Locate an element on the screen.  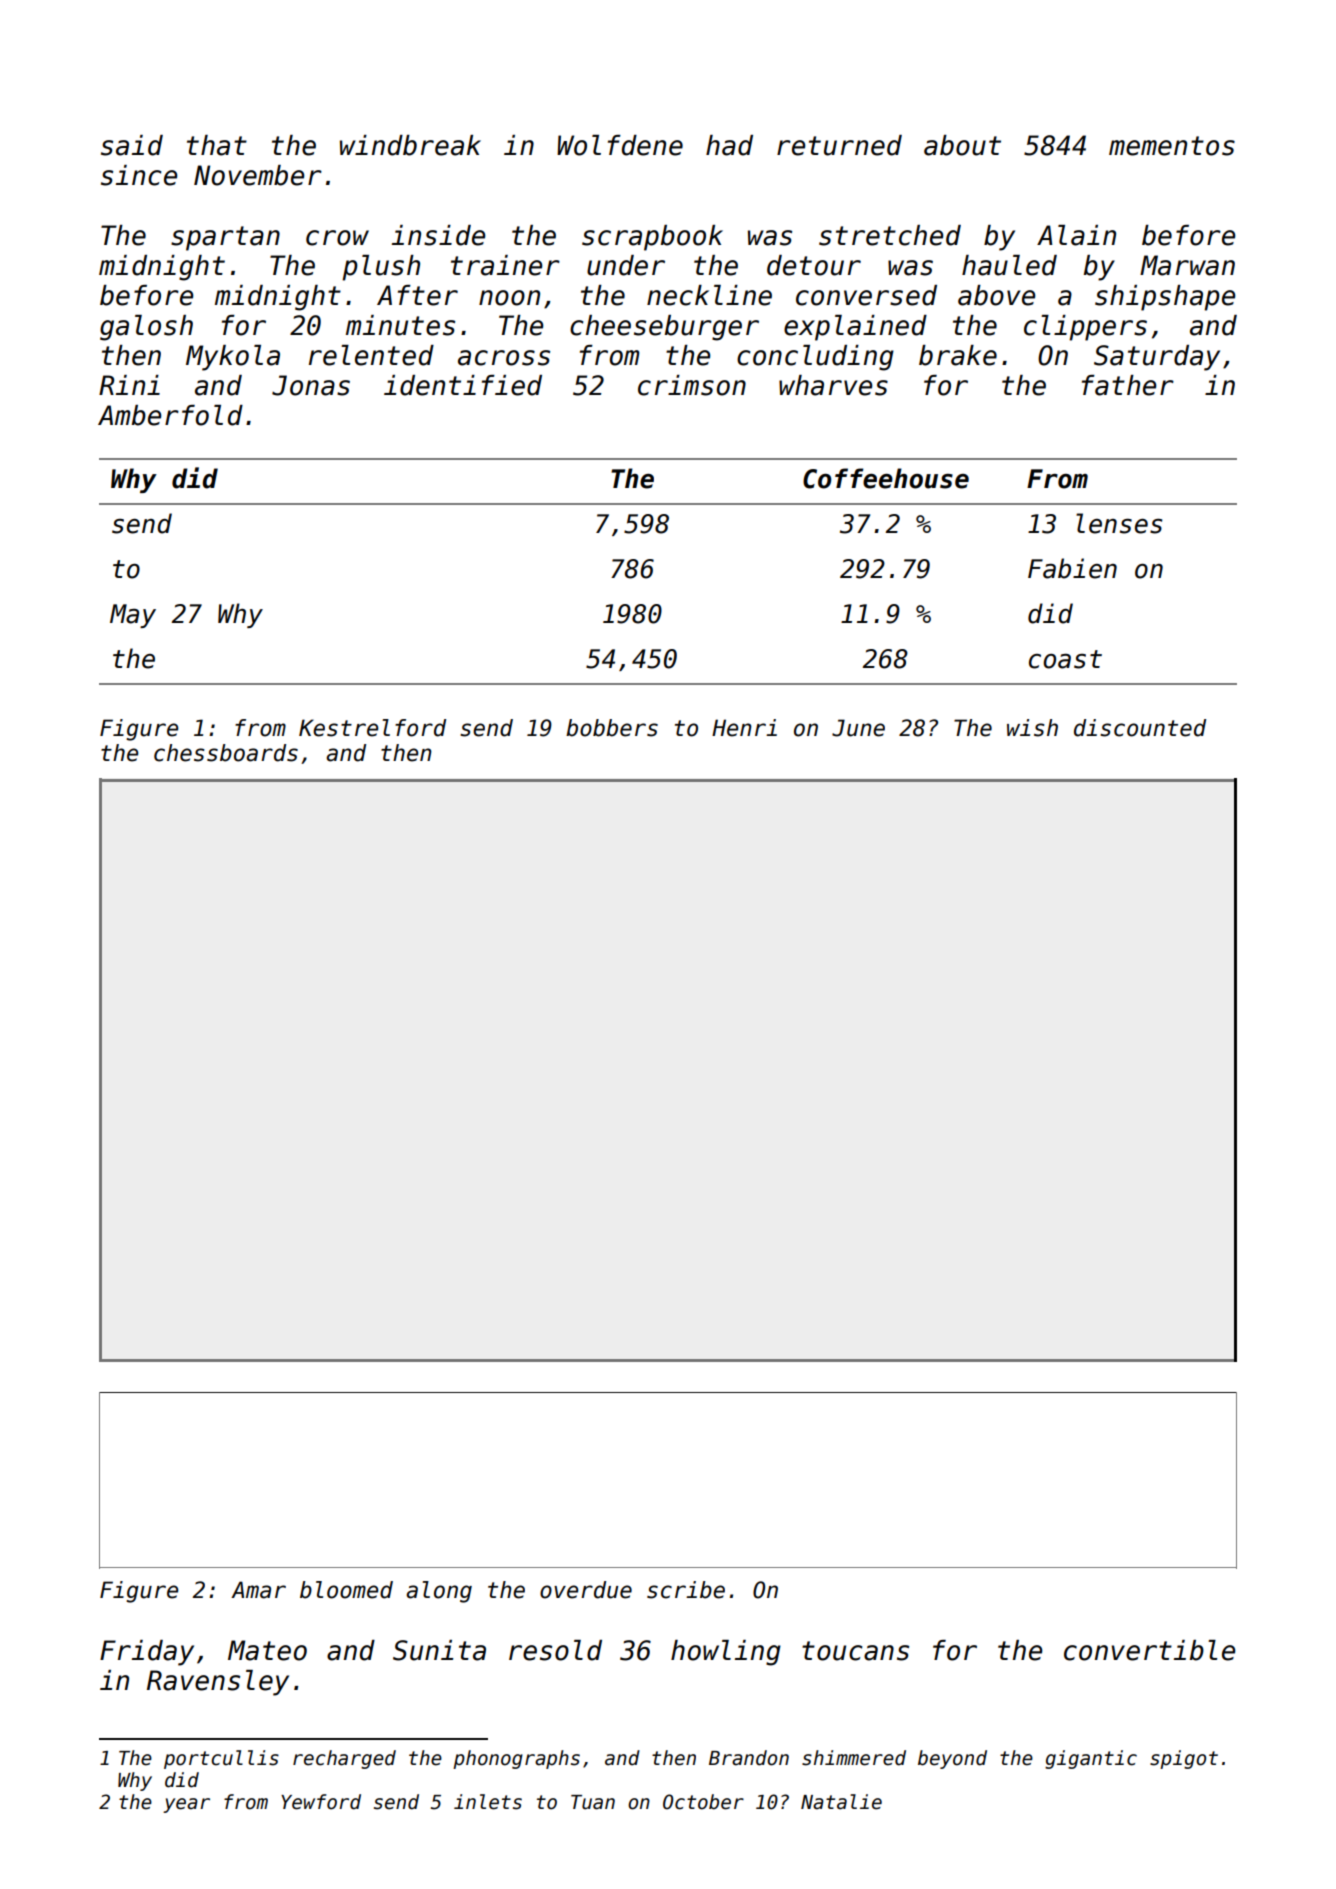
chessboards is located at coordinates (226, 753).
